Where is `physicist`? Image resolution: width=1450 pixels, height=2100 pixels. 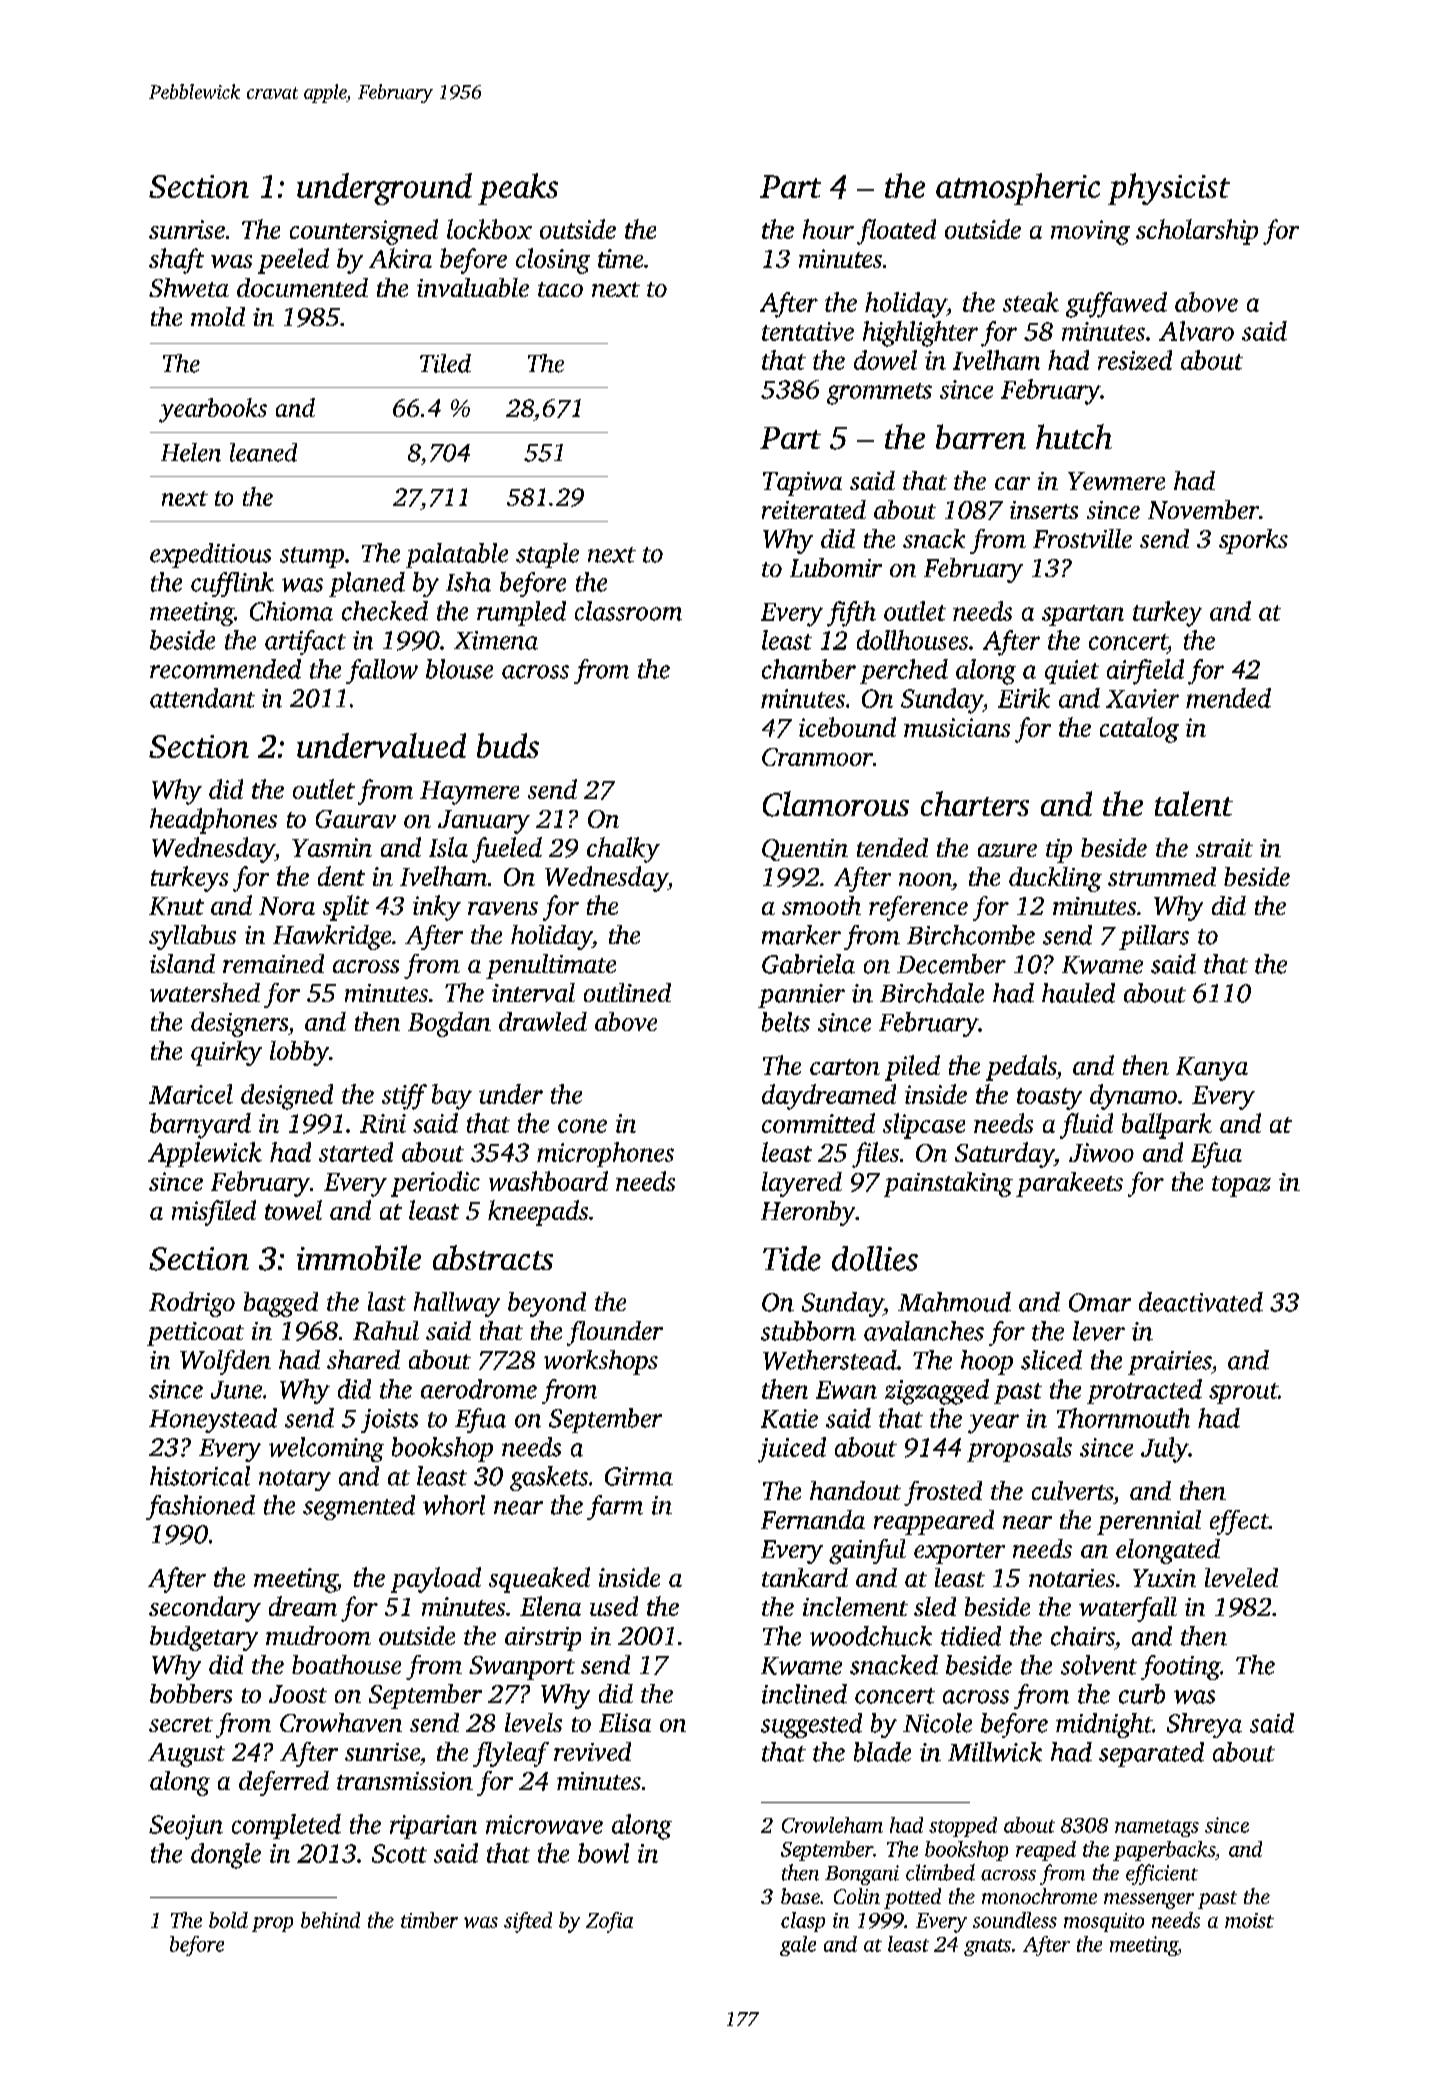
physicist is located at coordinates (1169, 189).
